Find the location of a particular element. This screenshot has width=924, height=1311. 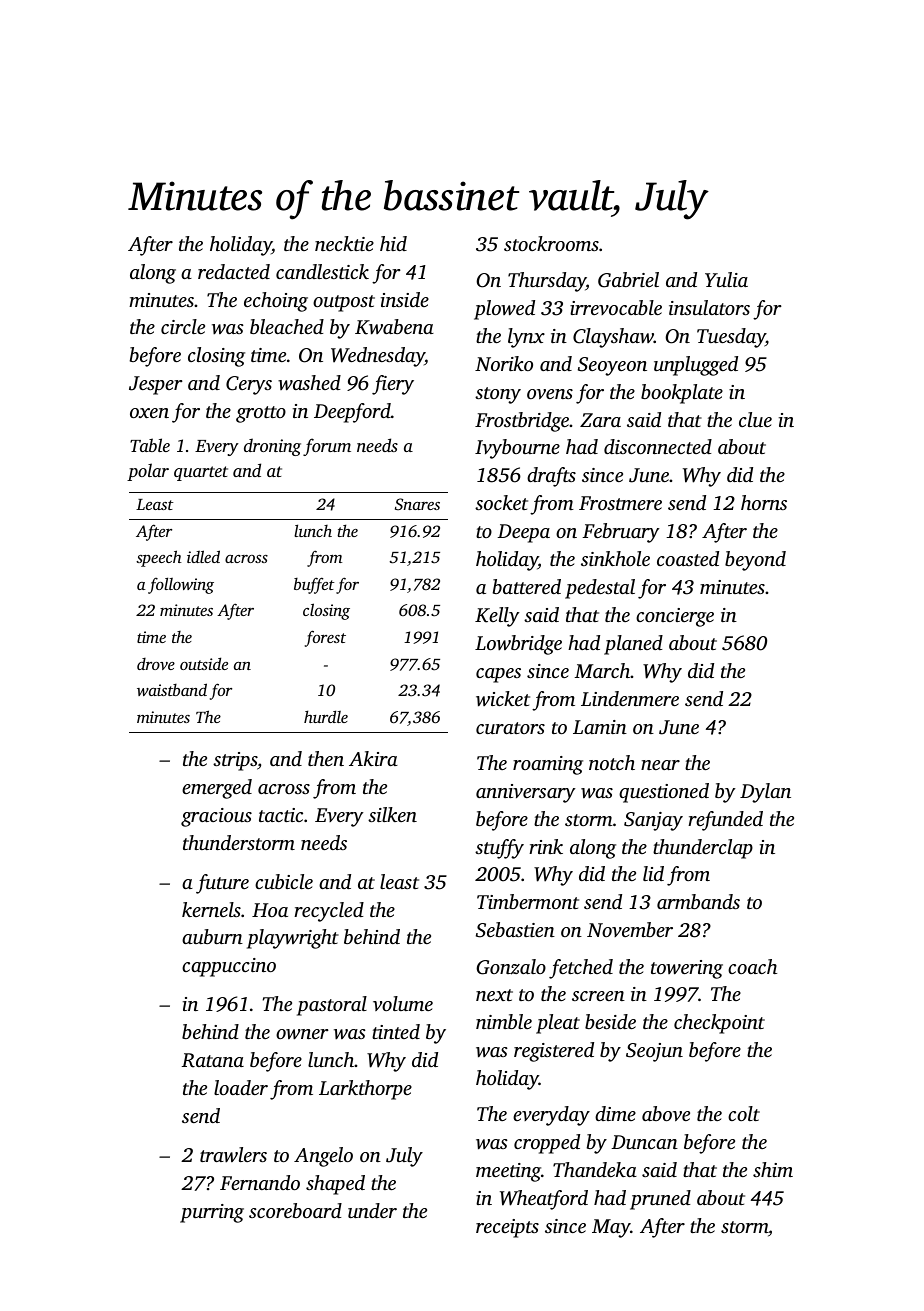

echoing is located at coordinates (276, 302).
